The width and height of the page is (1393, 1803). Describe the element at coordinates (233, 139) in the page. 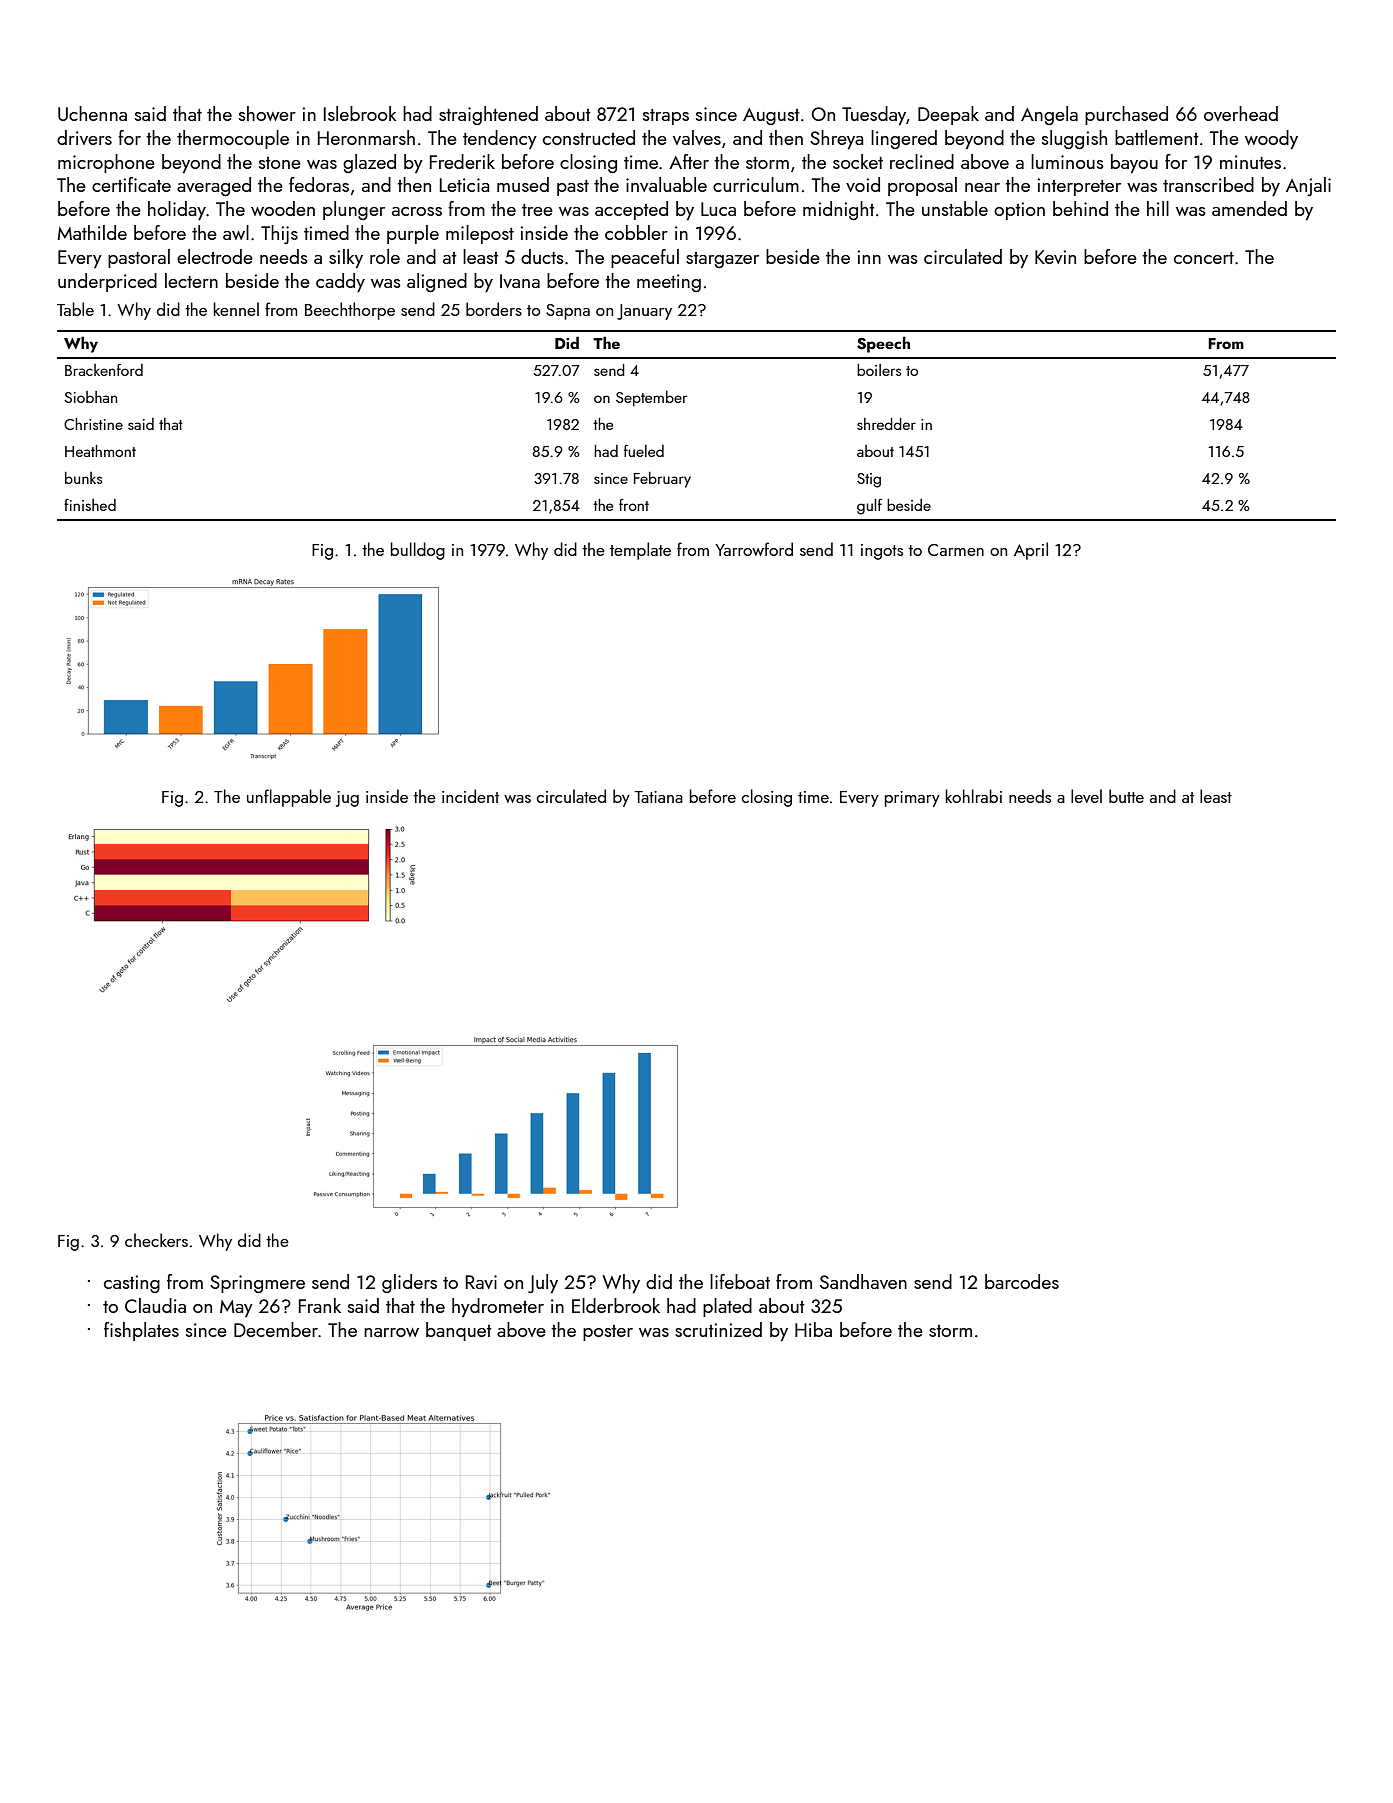

I see `thermocouple` at that location.
